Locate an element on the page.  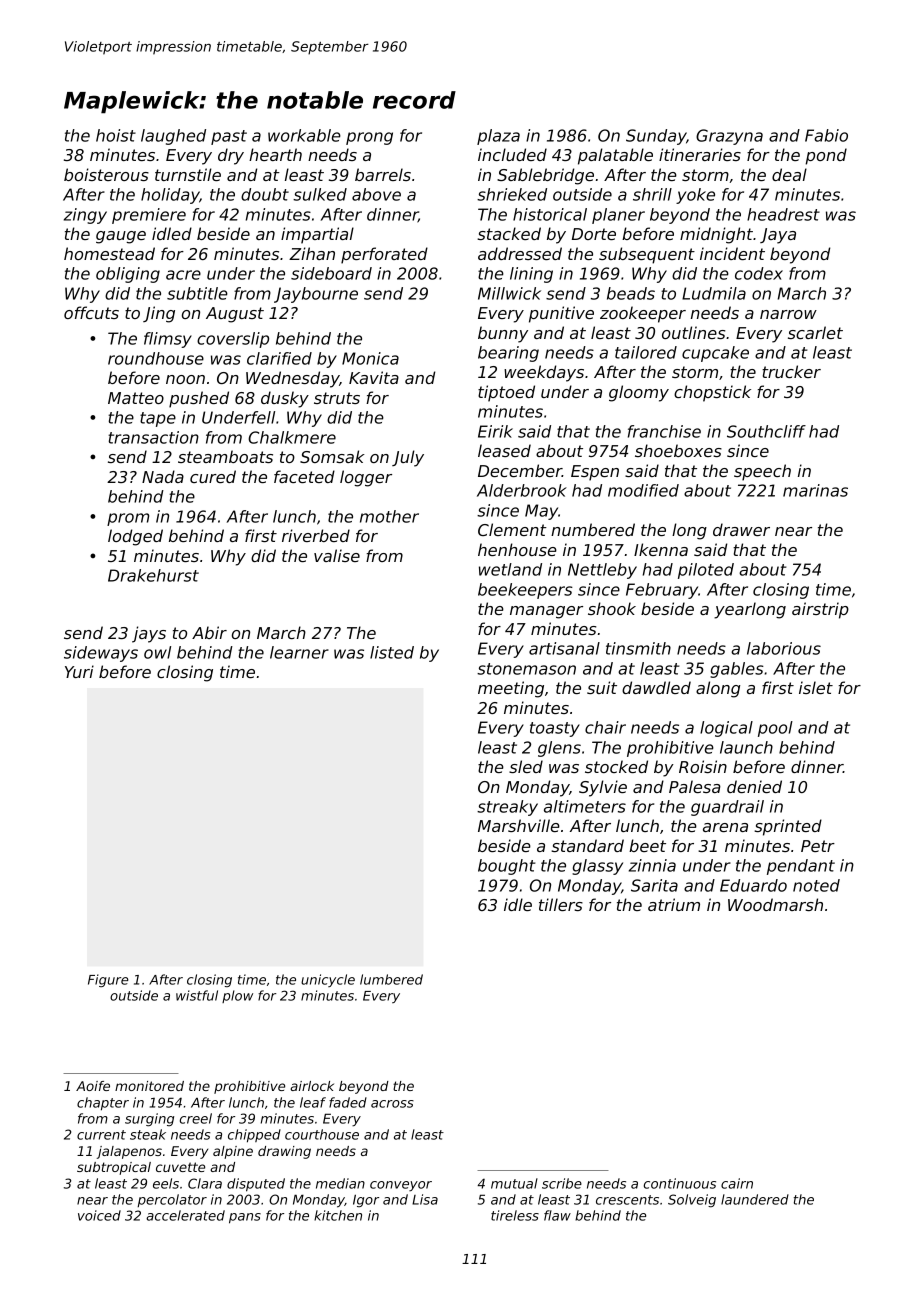
plaza is located at coordinates (498, 137).
